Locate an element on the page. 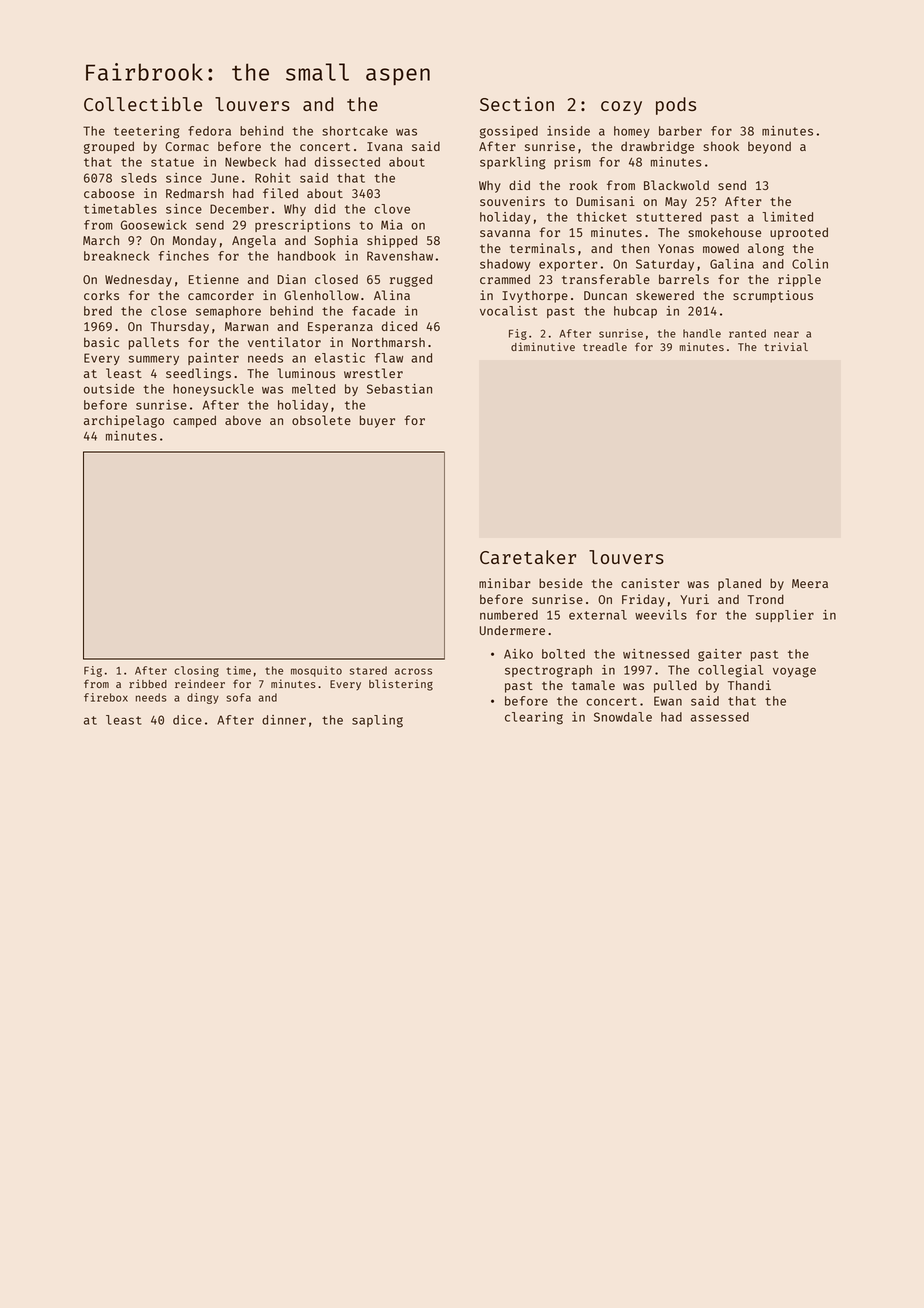  archipelago is located at coordinates (124, 421).
